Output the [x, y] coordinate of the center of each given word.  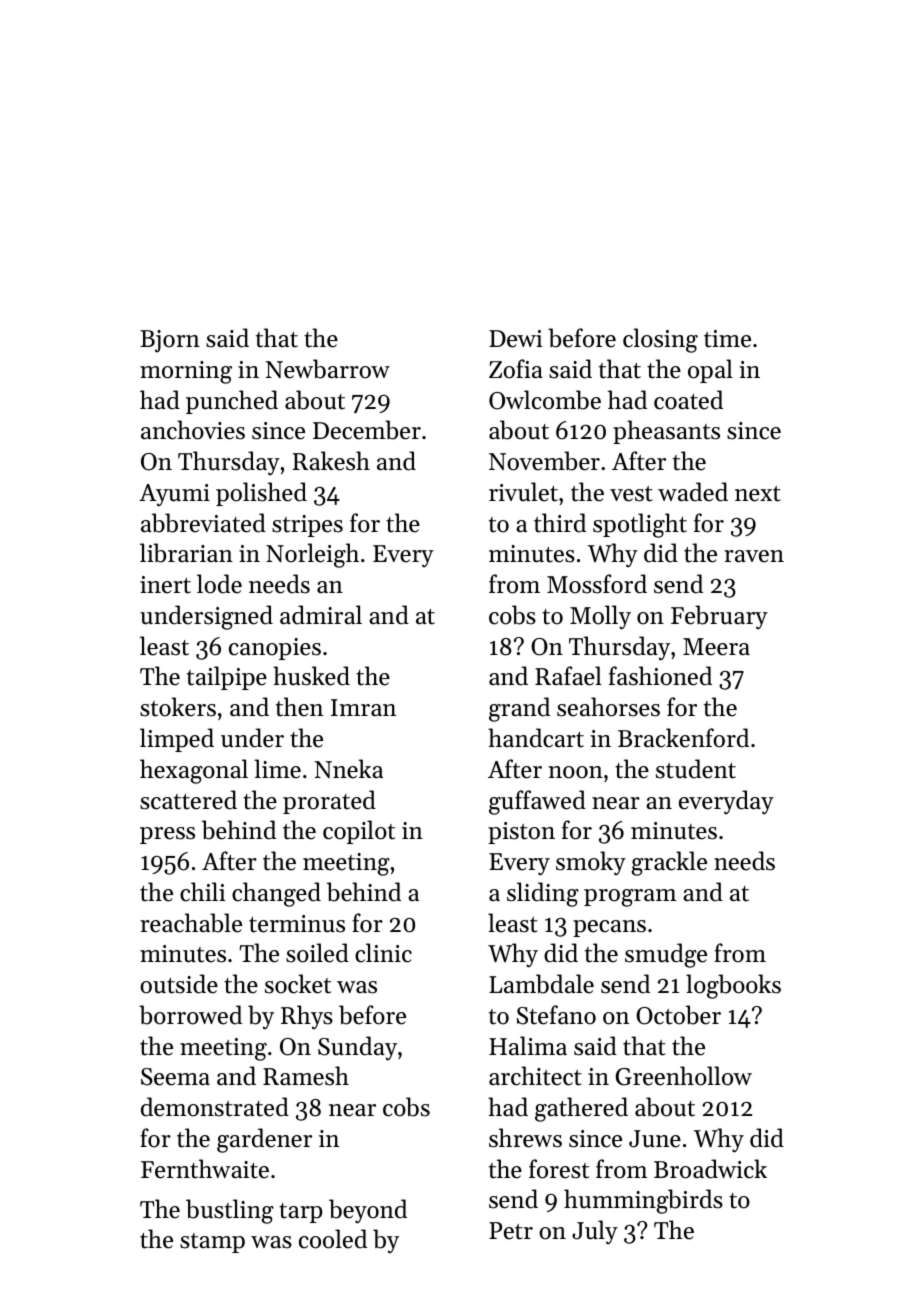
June [655, 1139]
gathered [581, 1109]
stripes [307, 526]
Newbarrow [328, 369]
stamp [212, 1243]
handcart [536, 738]
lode [219, 584]
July [595, 1232]
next [758, 494]
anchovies [193, 430]
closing [660, 340]
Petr [511, 1231]
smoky [591, 863]
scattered [188, 800]
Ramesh [306, 1076]
